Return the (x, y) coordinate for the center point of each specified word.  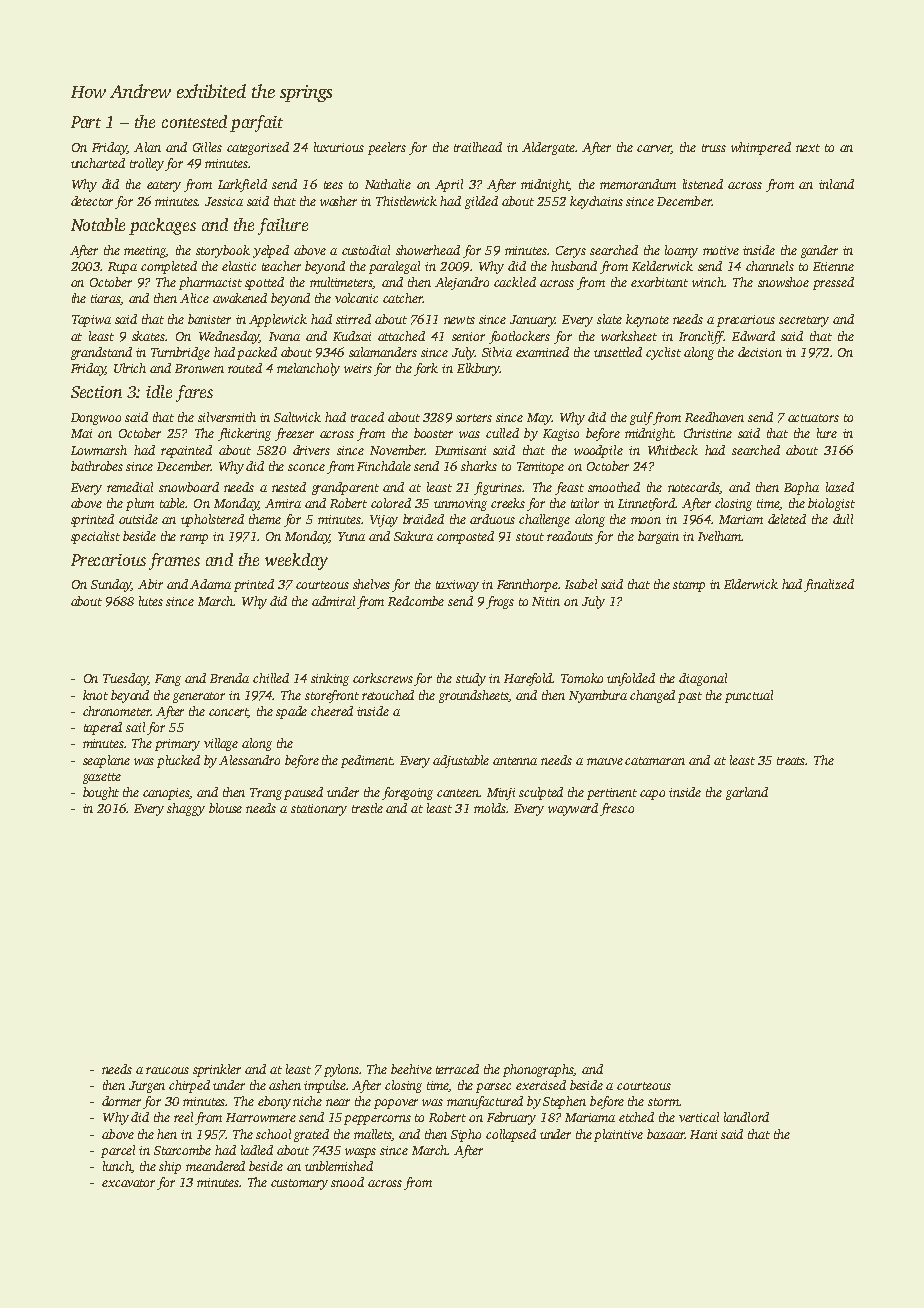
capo (652, 795)
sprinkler (217, 1070)
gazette (102, 778)
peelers (387, 148)
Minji (501, 794)
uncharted (98, 163)
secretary (804, 321)
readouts (570, 536)
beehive (411, 1069)
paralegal (394, 267)
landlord (746, 1117)
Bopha (801, 488)
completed (169, 267)
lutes (151, 601)
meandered (215, 1166)
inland (836, 184)
